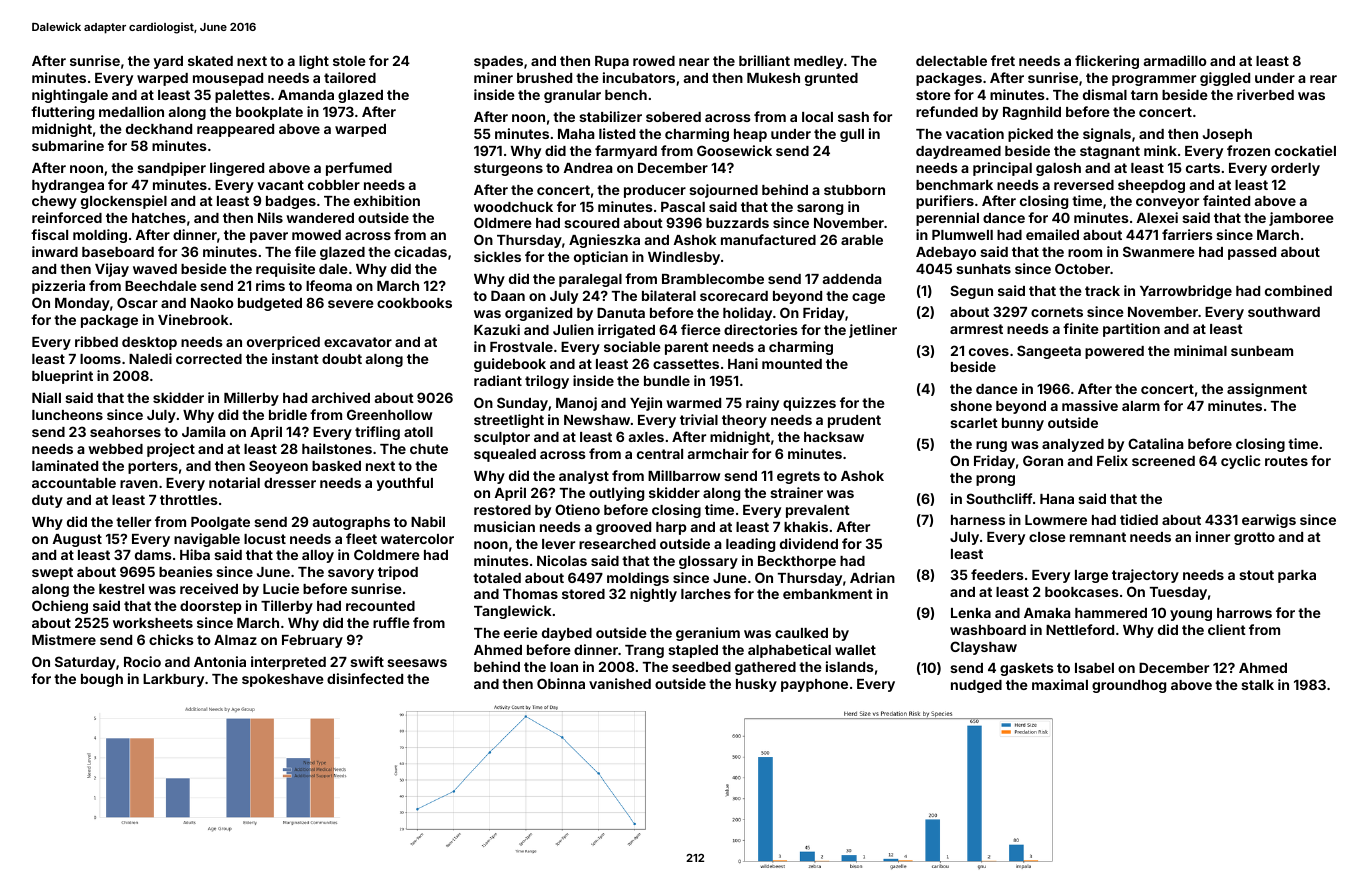  Describe the element at coordinates (329, 285) in the screenshot. I see `Ifeoma` at that location.
